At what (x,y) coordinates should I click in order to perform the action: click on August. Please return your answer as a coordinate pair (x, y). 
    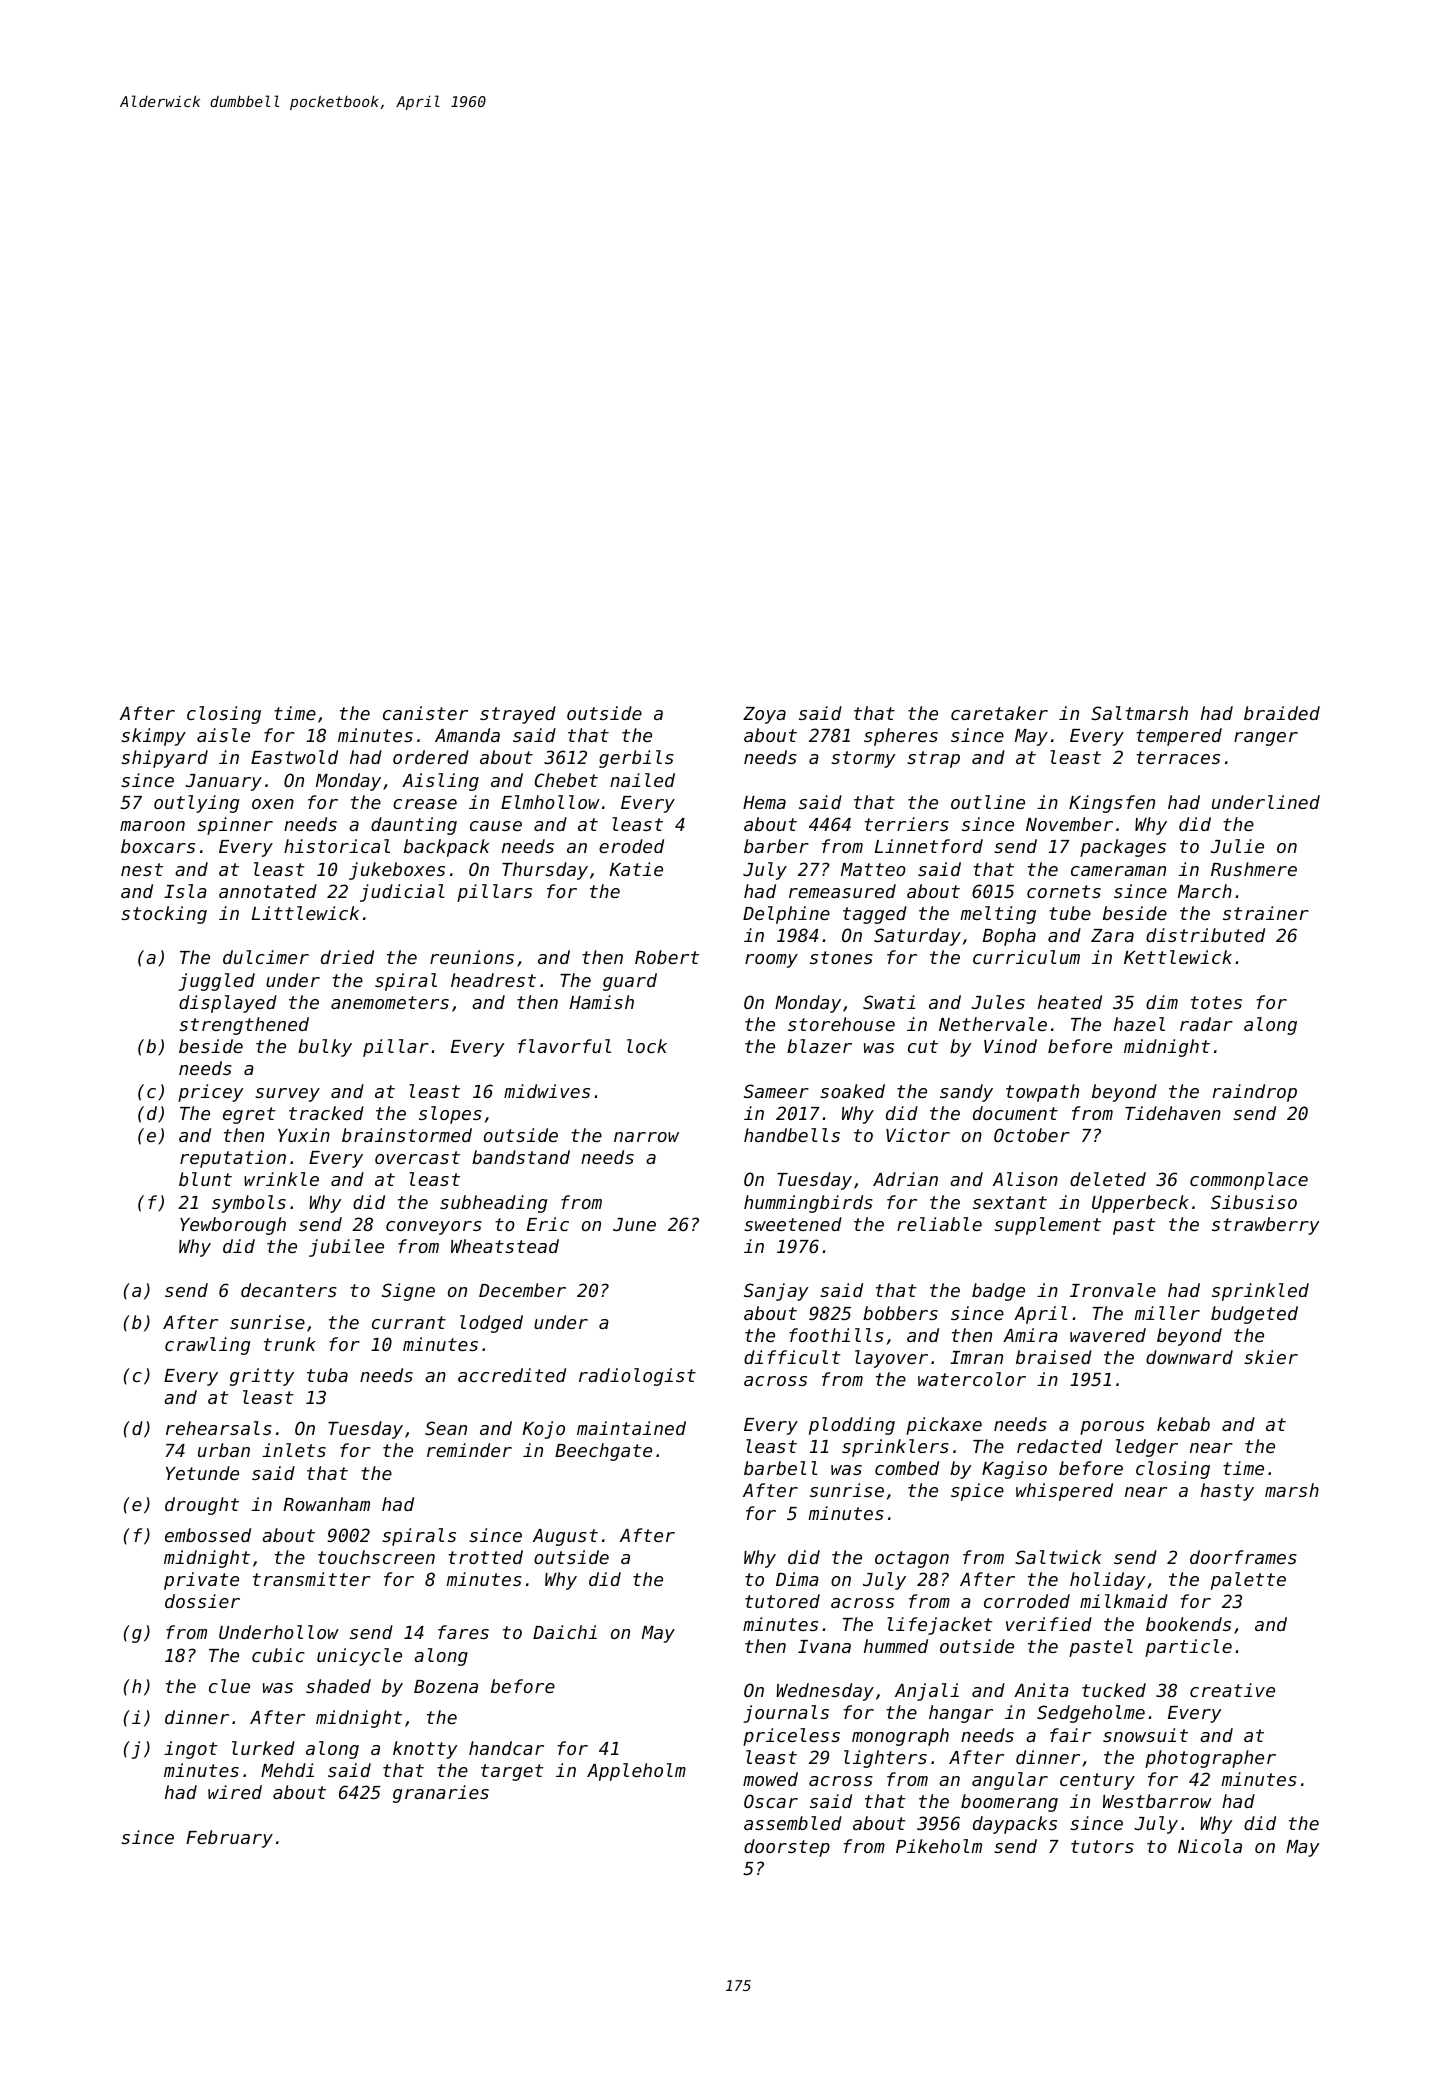
    Looking at the image, I should click on (565, 1537).
